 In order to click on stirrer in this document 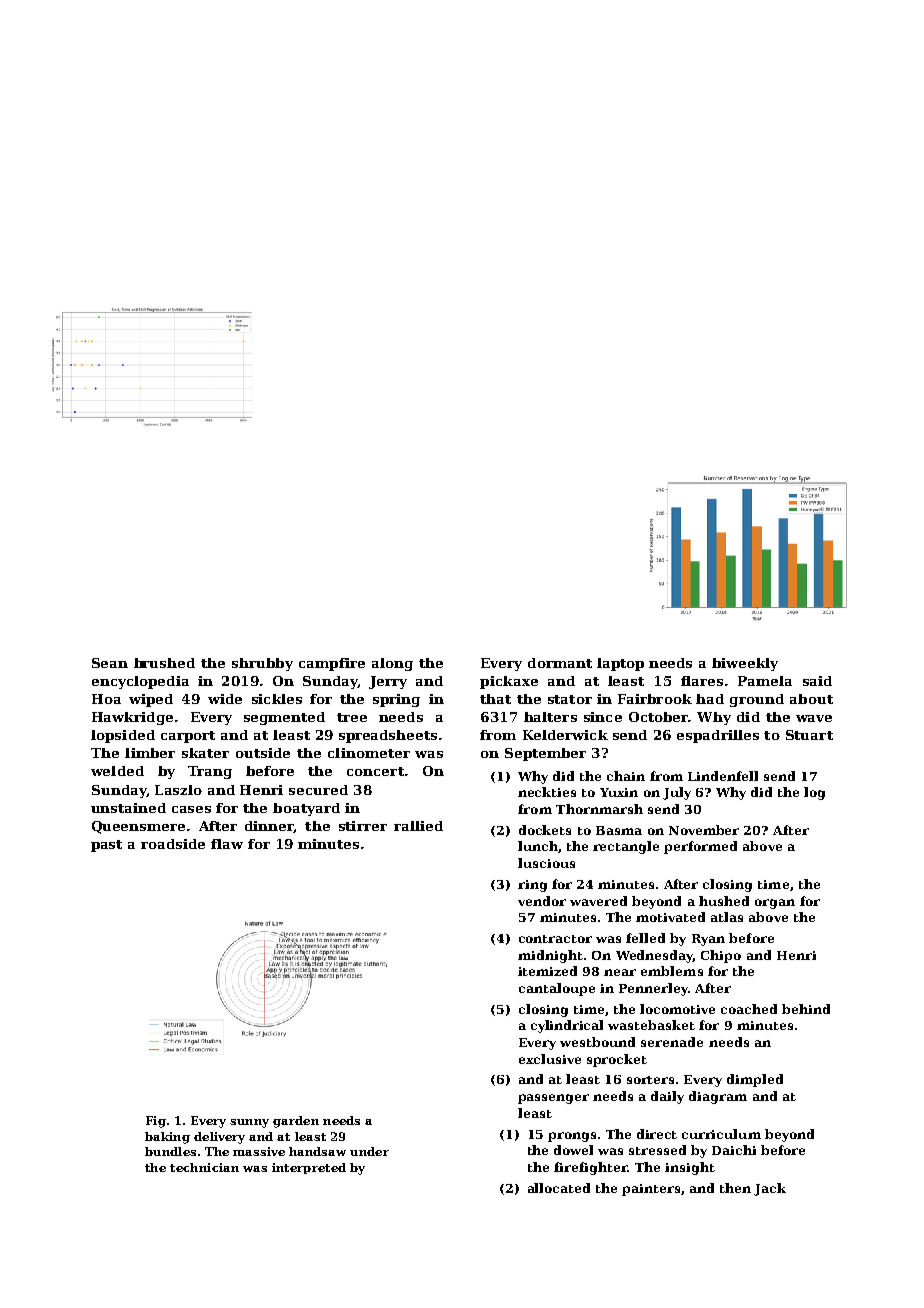, I will do `click(363, 826)`.
